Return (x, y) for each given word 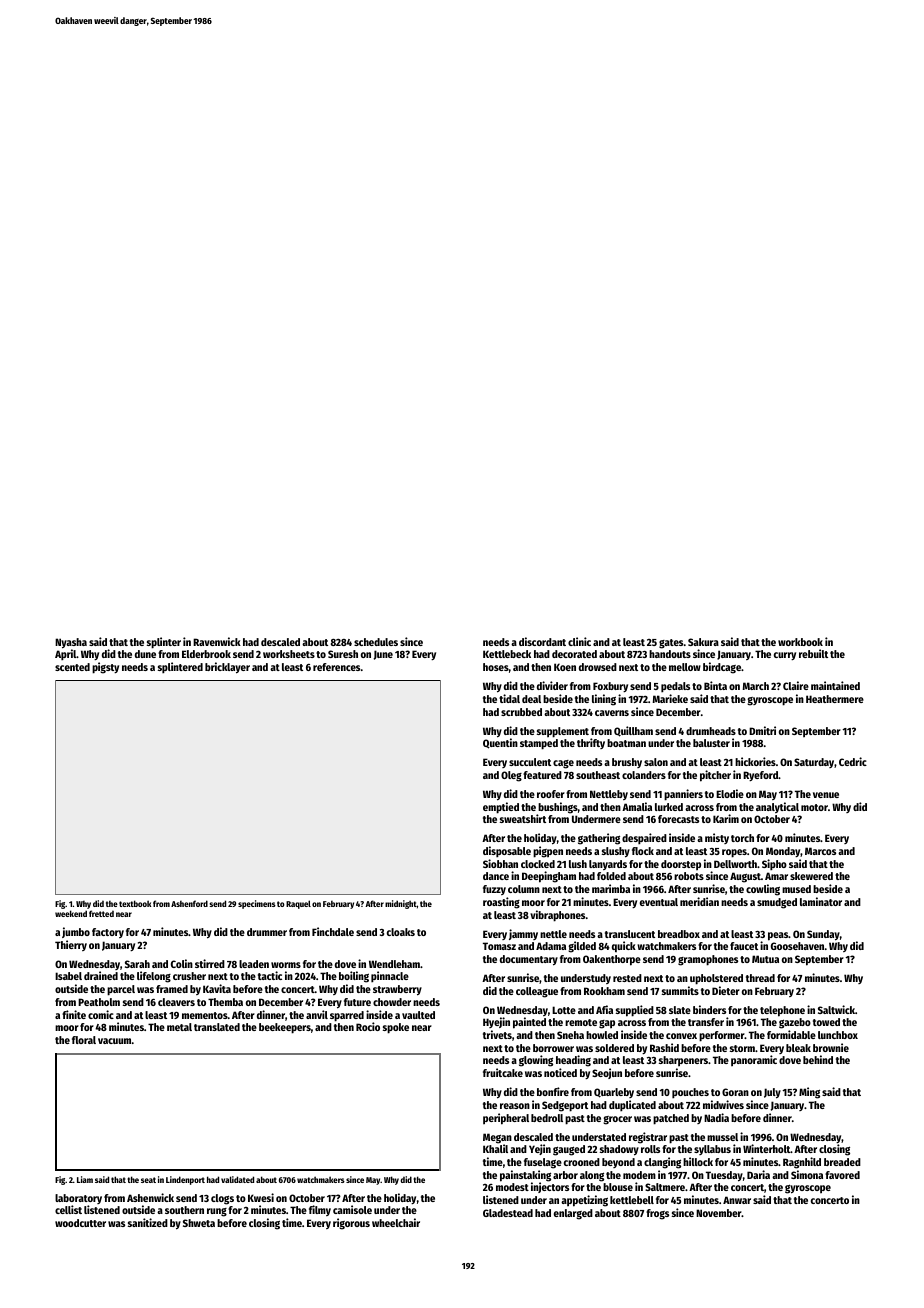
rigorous (351, 1224)
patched (671, 1119)
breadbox (679, 934)
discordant (542, 641)
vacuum (114, 1041)
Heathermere (835, 699)
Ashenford (189, 903)
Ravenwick (217, 641)
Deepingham (549, 877)
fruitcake (503, 1072)
